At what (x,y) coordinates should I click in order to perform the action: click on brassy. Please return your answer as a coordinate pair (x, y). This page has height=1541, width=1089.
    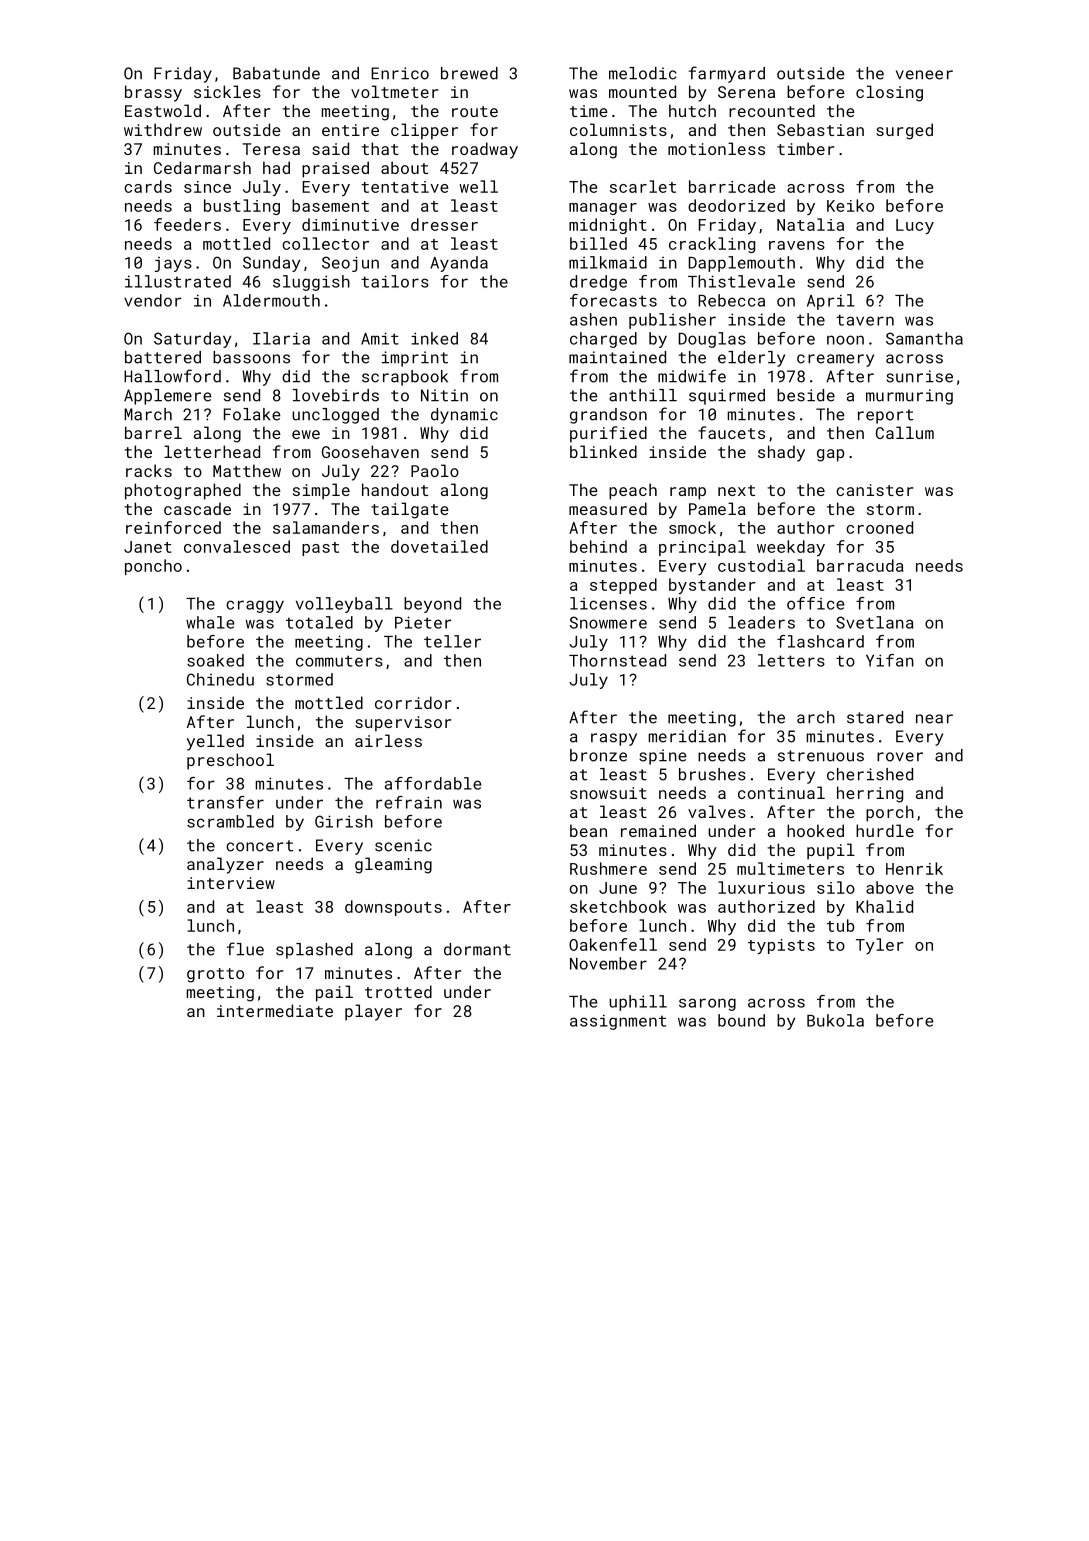
    Looking at the image, I should click on (153, 93).
